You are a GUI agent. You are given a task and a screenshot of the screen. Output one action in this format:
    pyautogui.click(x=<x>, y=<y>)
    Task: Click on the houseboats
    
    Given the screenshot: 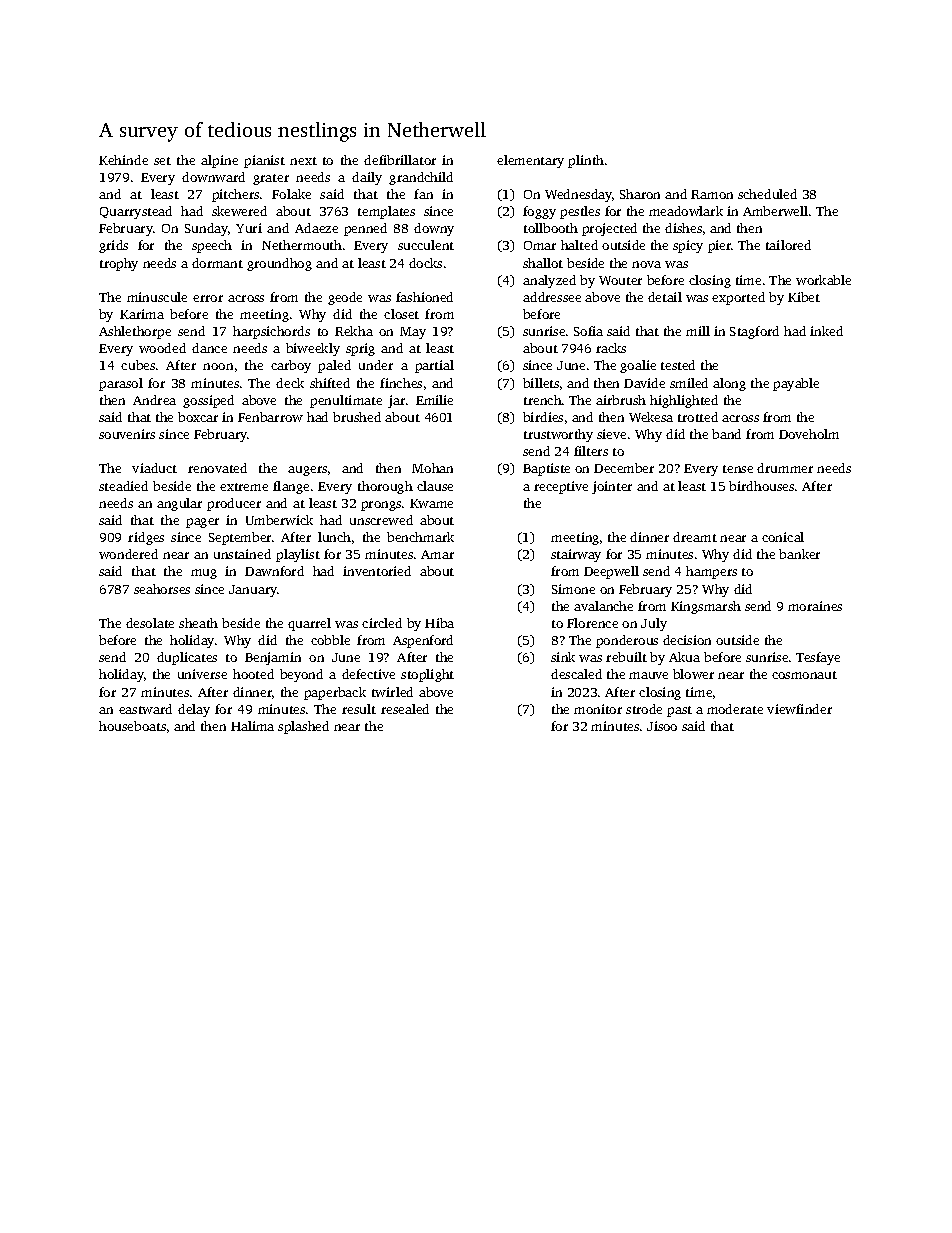 What is the action you would take?
    pyautogui.click(x=132, y=726)
